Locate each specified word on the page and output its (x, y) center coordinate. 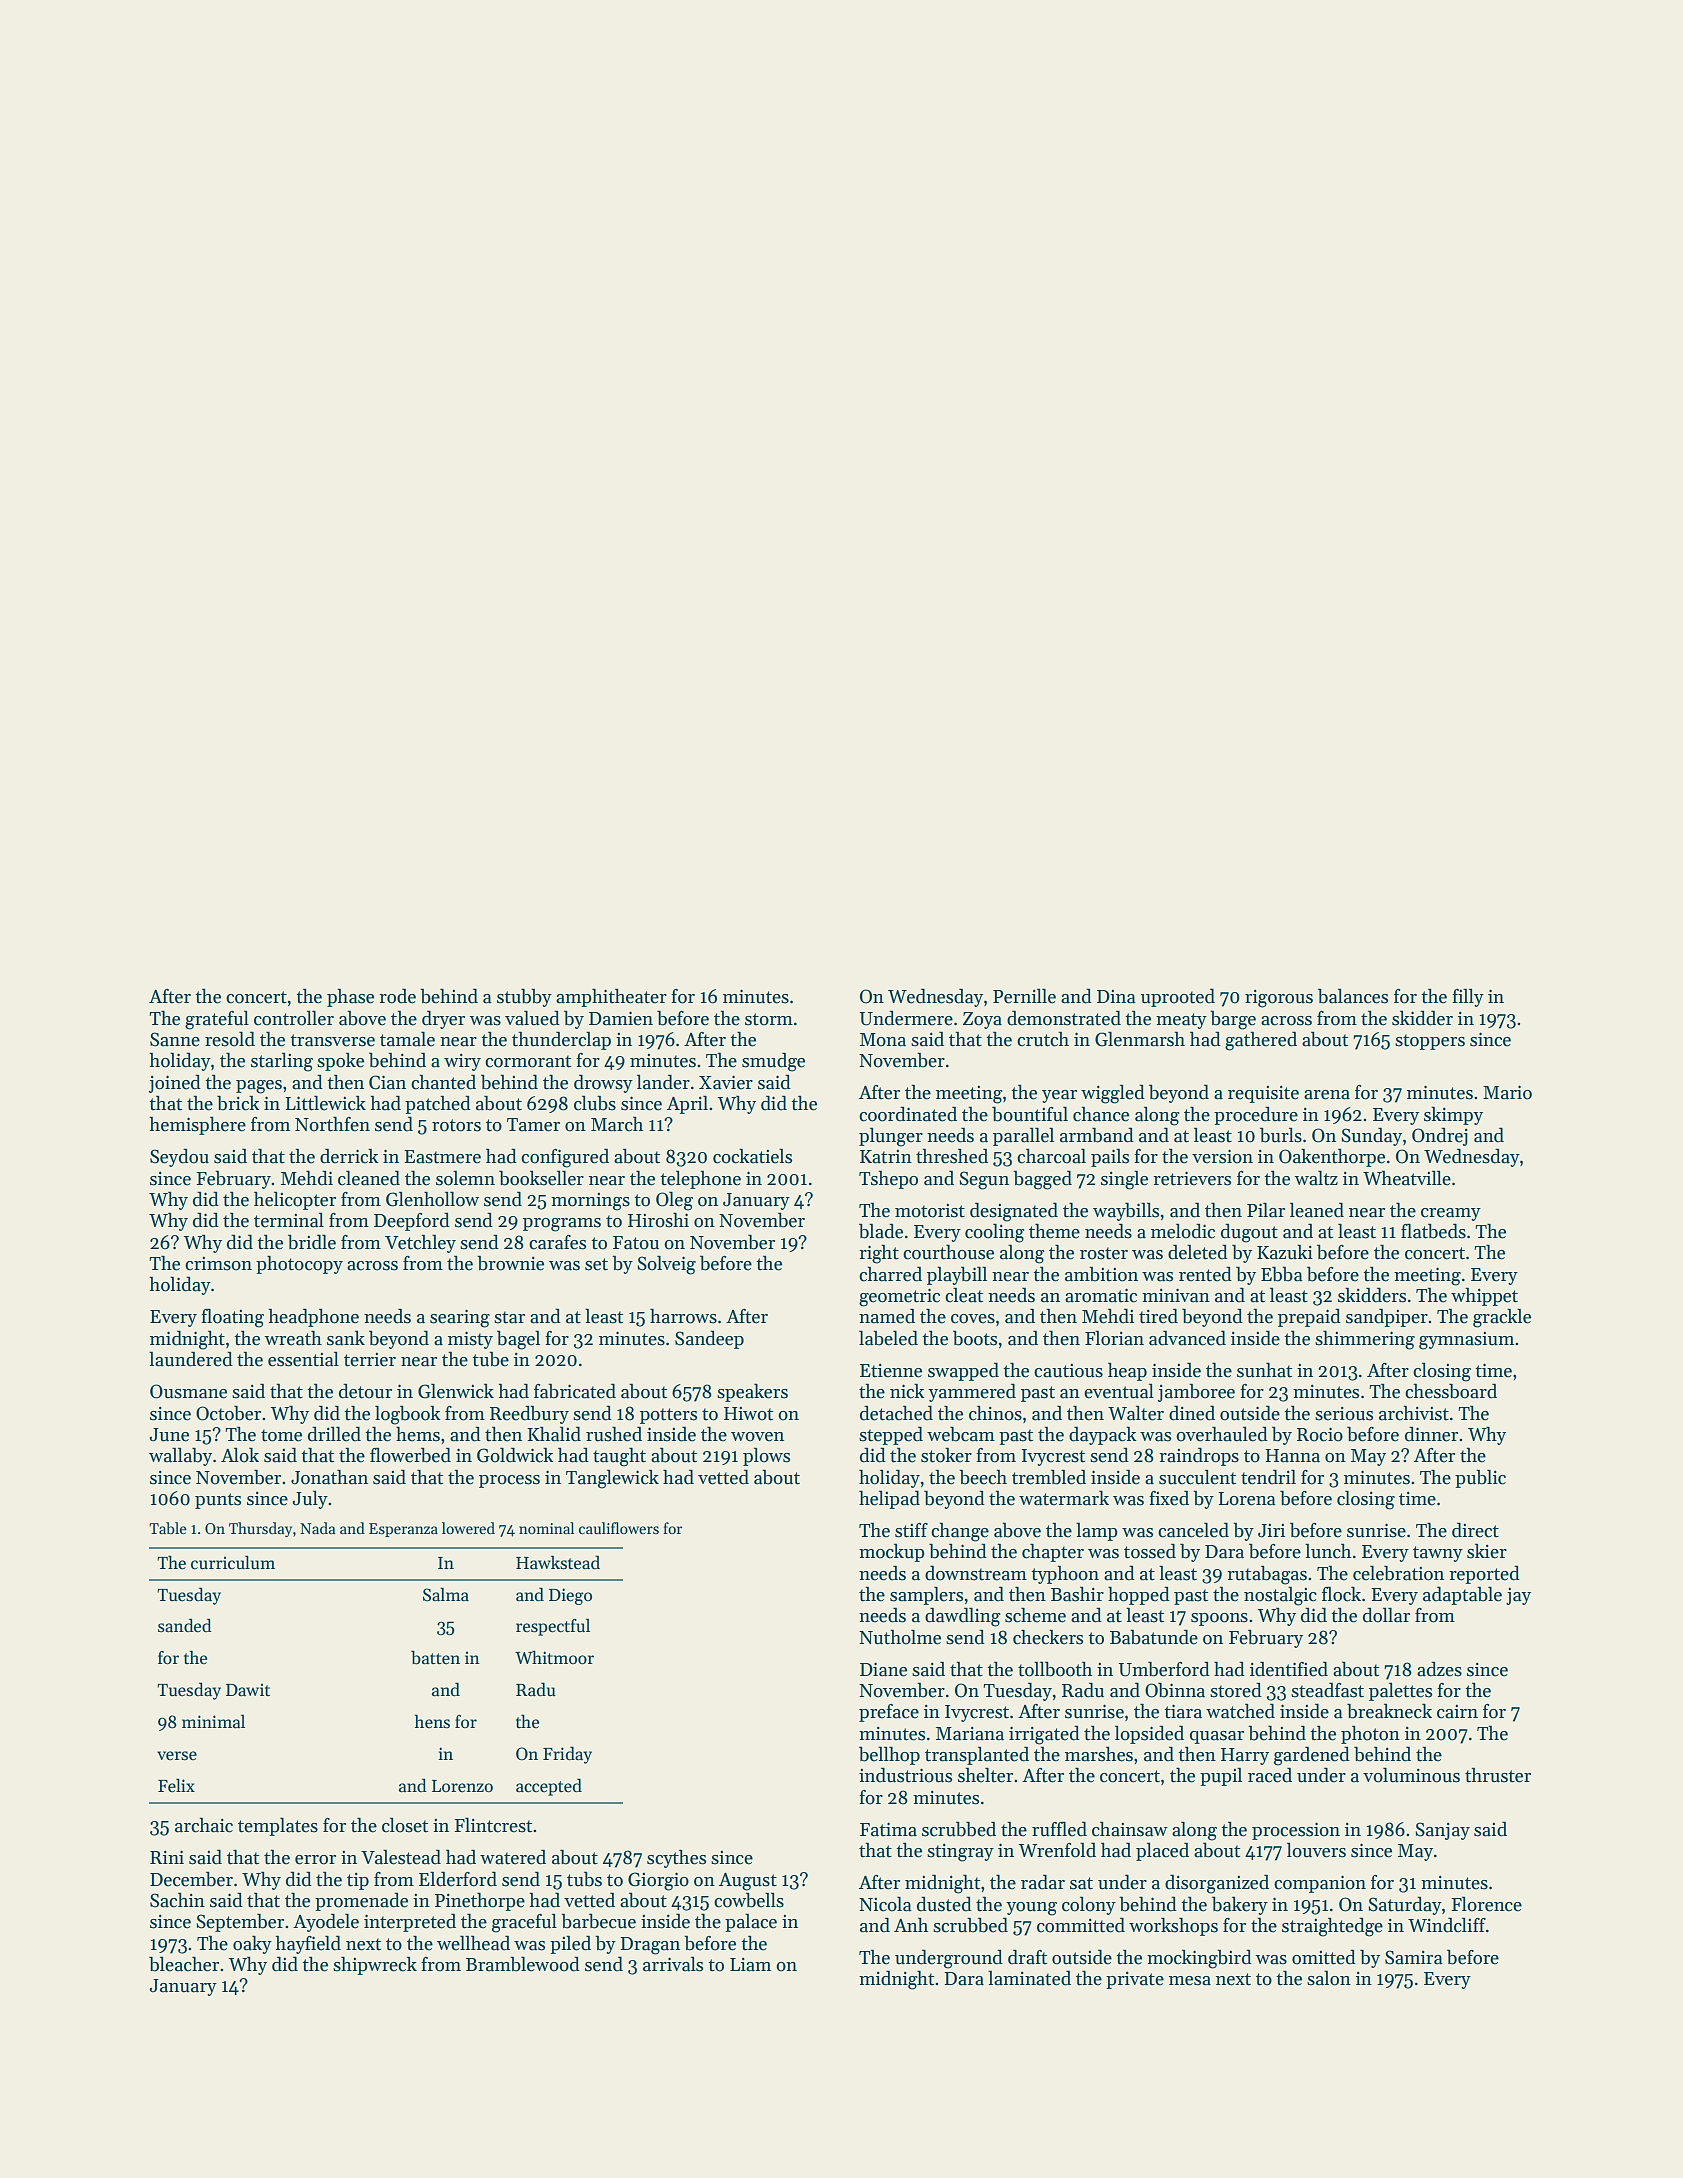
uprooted (1178, 997)
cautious (1068, 1371)
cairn (1457, 1712)
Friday (567, 1755)
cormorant (528, 1061)
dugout (1249, 1233)
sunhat (1264, 1370)
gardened (1312, 1756)
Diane (883, 1669)
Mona (883, 1040)
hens (432, 1721)
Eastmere (443, 1157)
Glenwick (456, 1391)
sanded (185, 1625)
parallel (1023, 1136)
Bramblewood (523, 1964)
